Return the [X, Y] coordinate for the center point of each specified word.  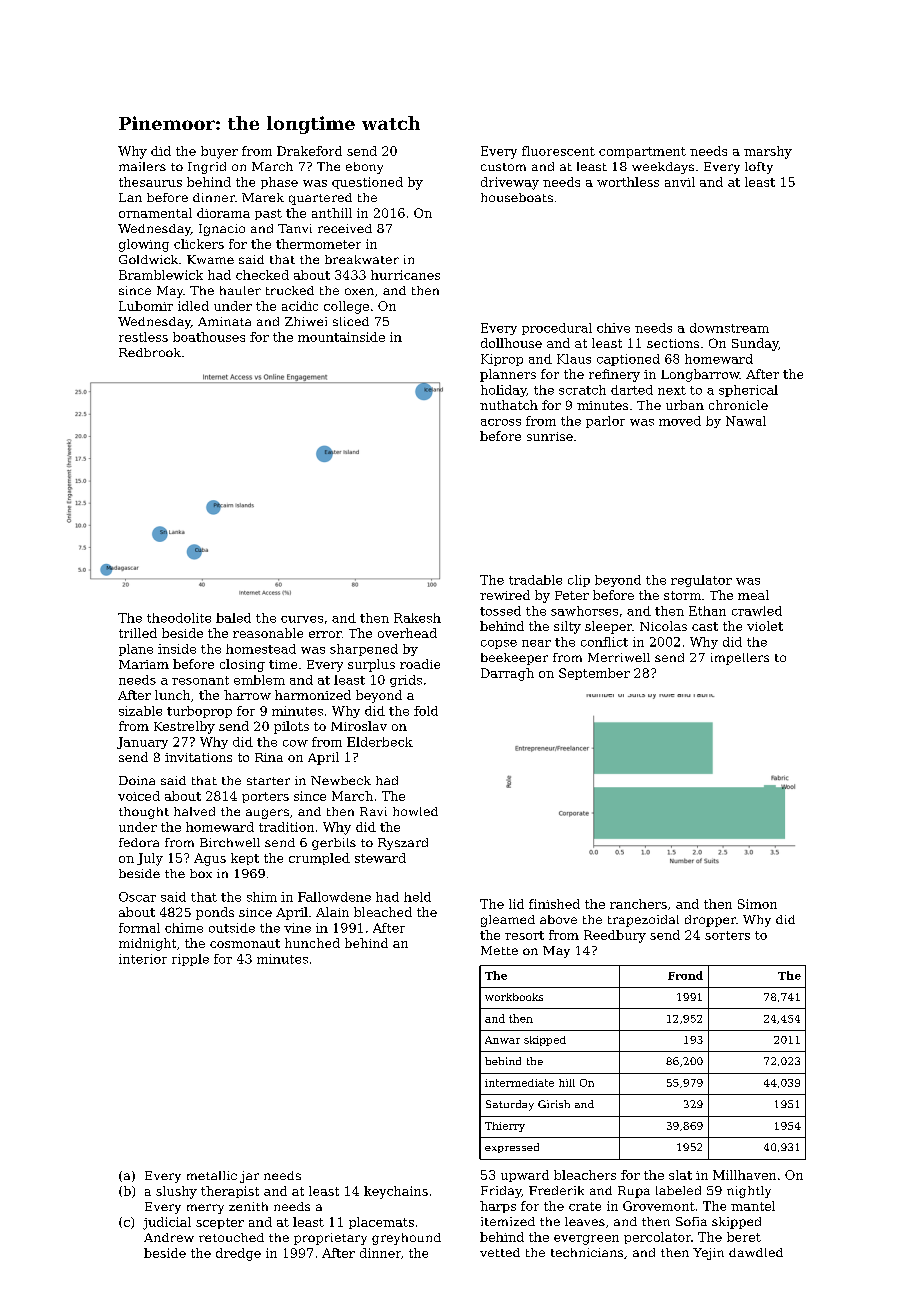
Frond [685, 975]
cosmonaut [245, 943]
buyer [219, 152]
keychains [396, 1192]
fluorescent [558, 151]
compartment [642, 152]
